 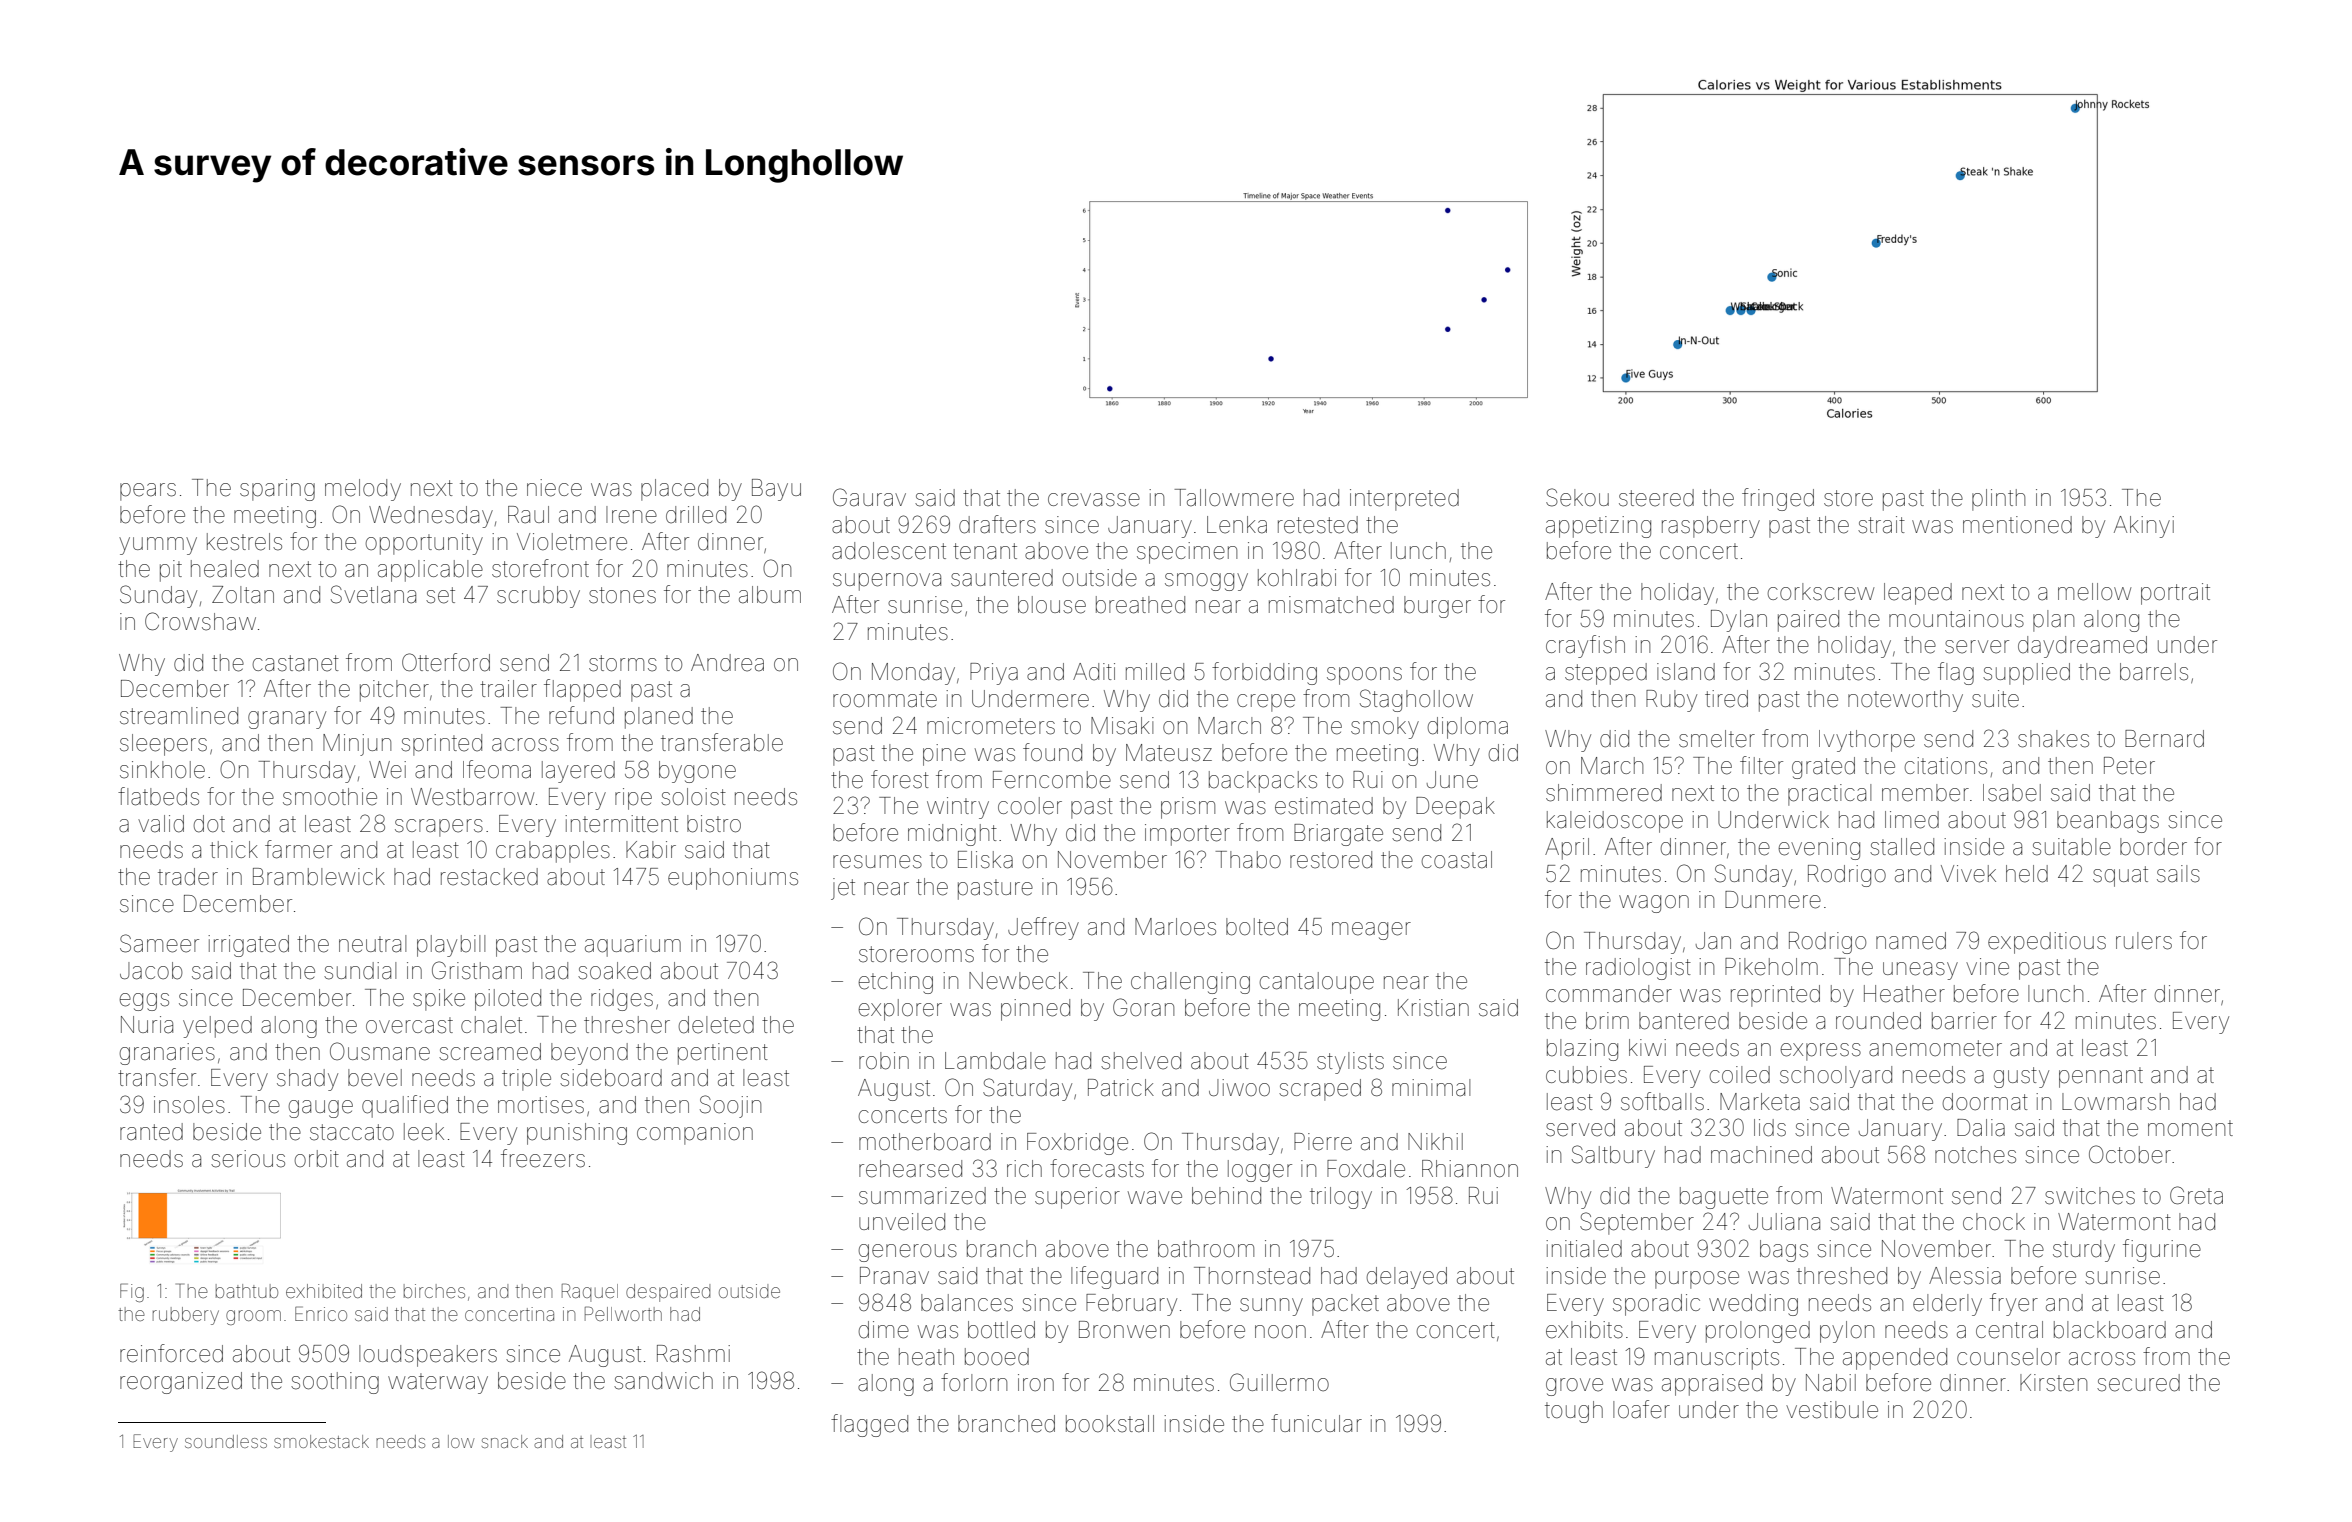 I want to click on Patrick, so click(x=1121, y=1088).
